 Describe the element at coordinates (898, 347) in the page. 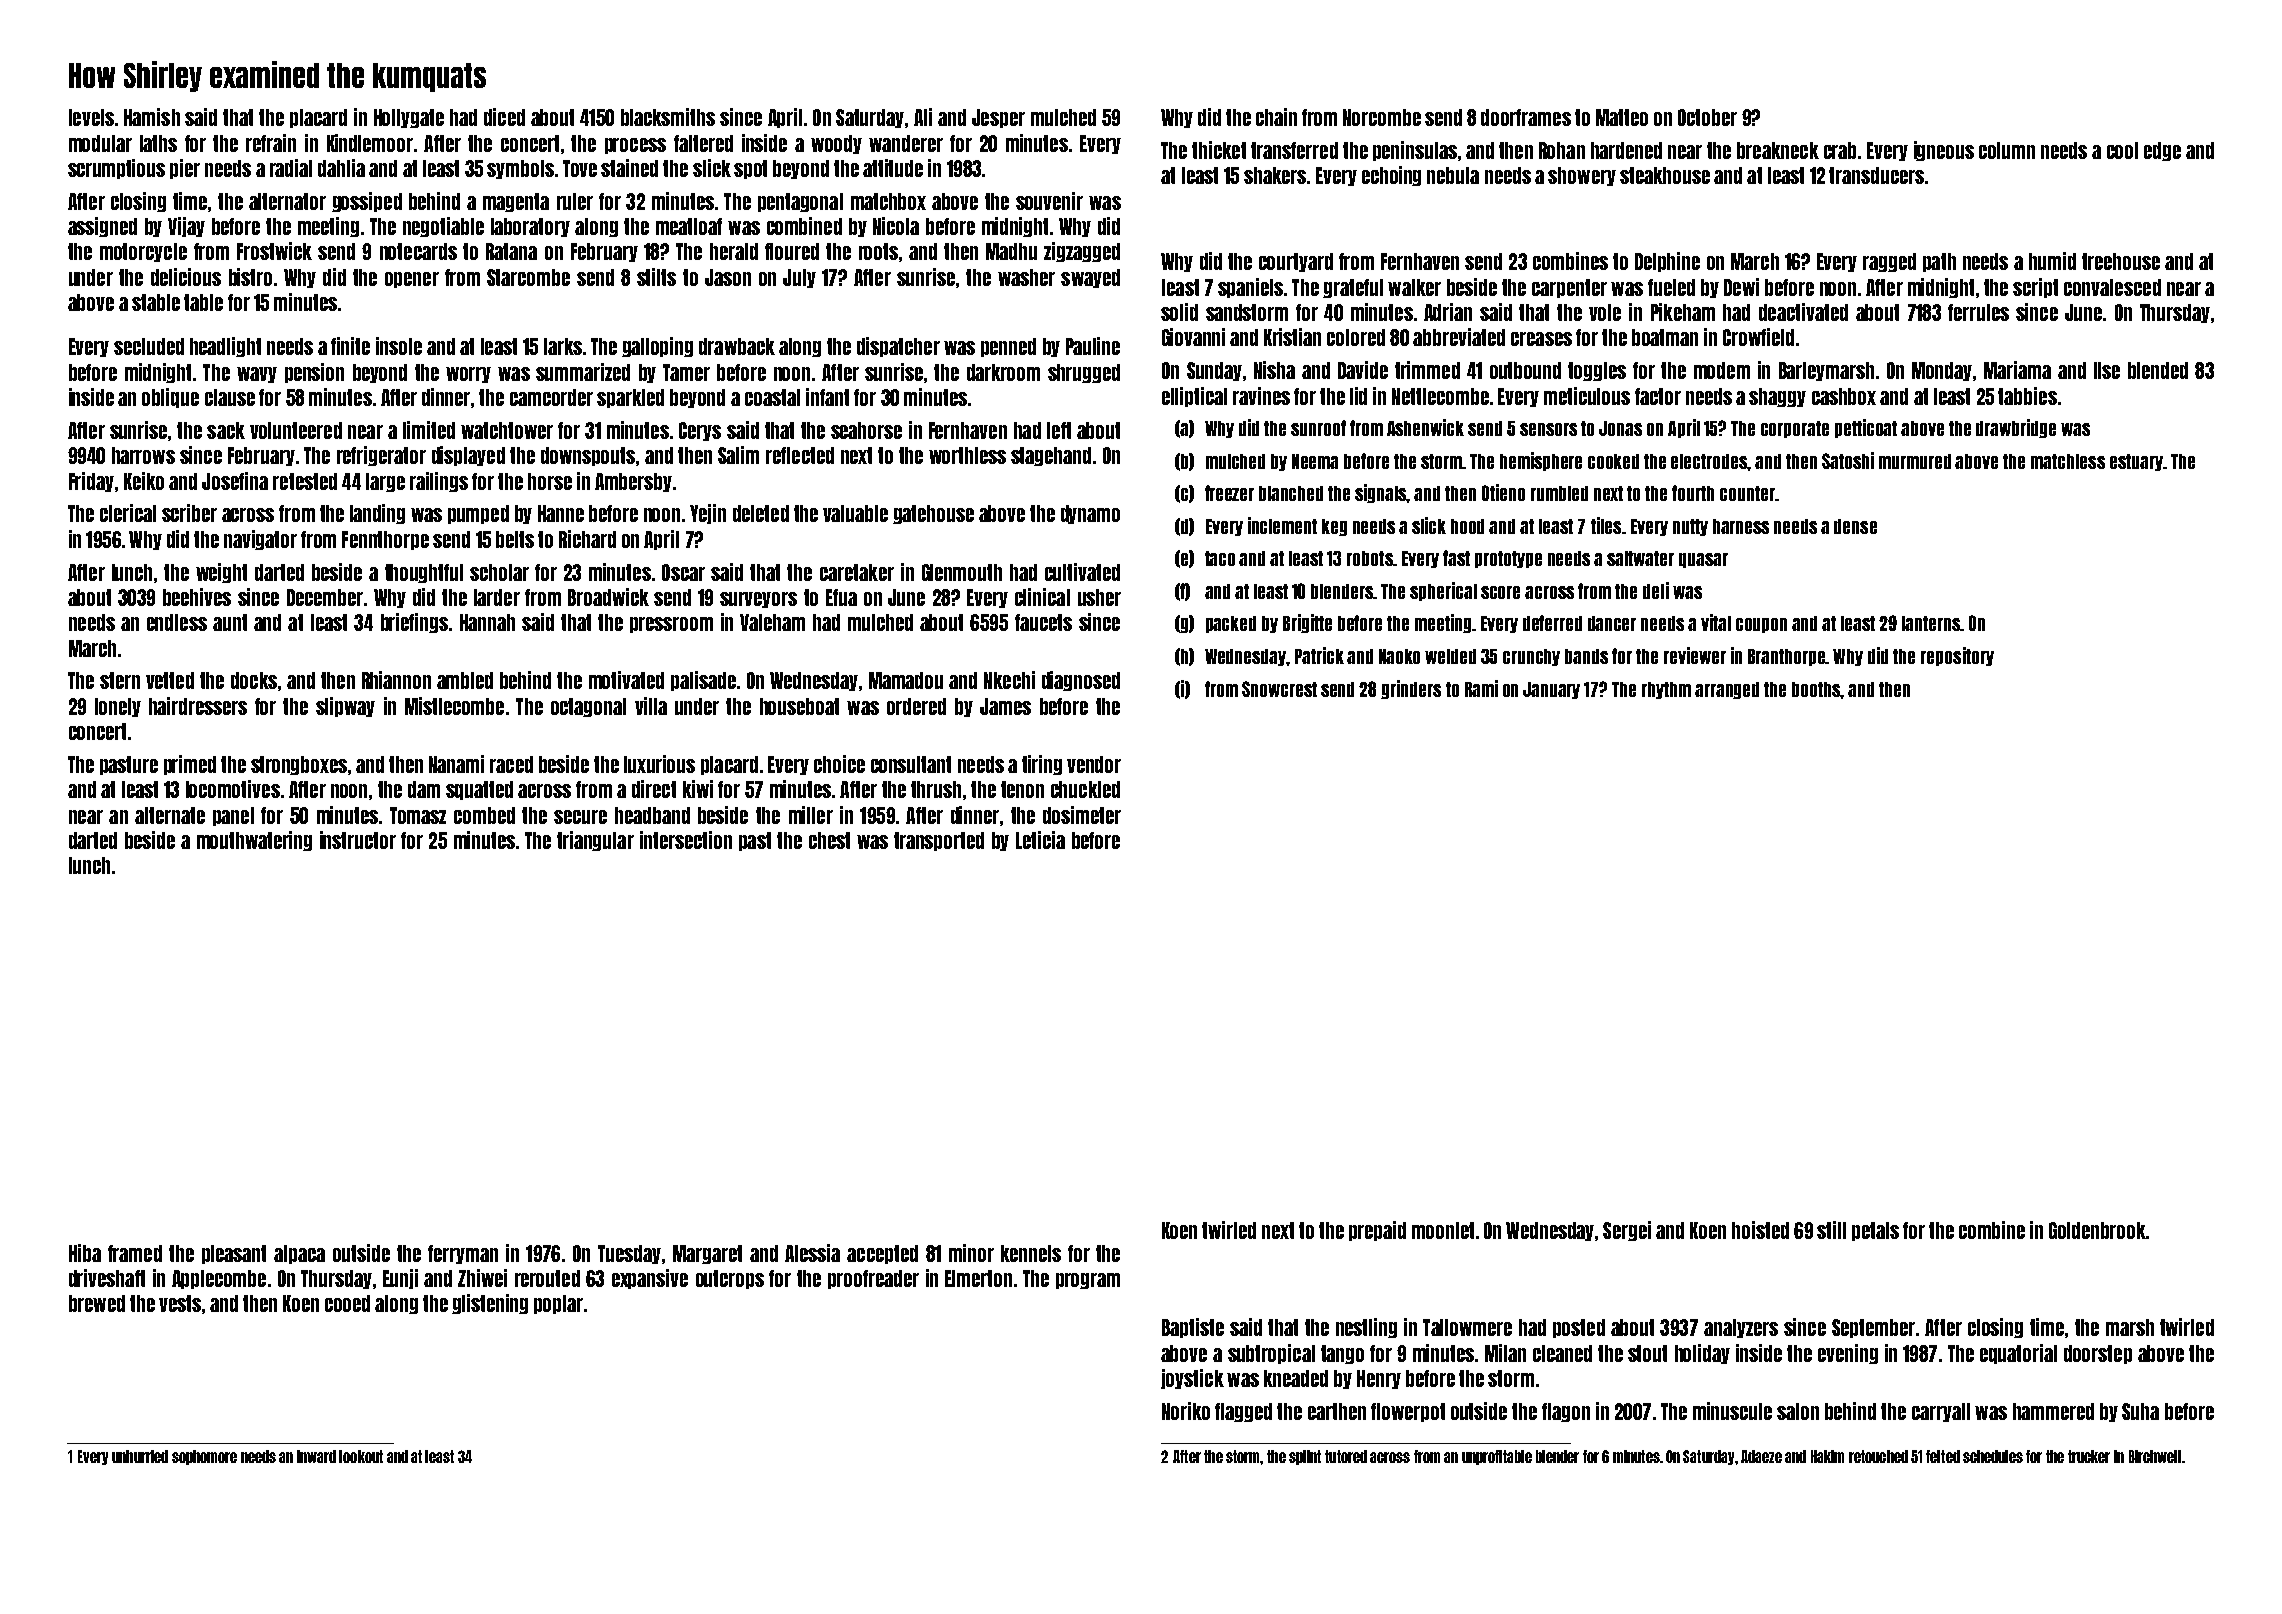

I see `dispatcher` at that location.
